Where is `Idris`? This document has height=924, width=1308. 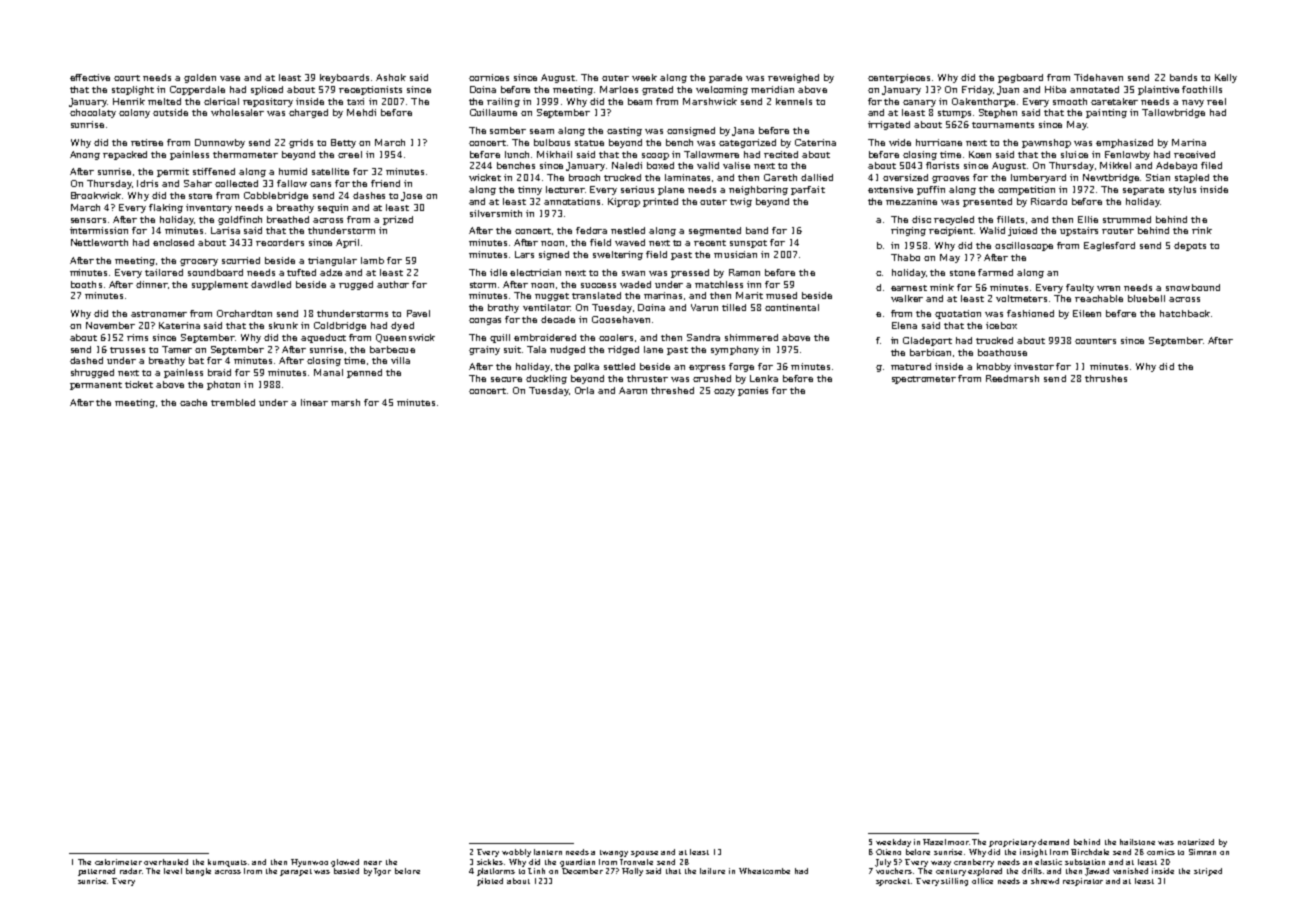 Idris is located at coordinates (147, 183).
